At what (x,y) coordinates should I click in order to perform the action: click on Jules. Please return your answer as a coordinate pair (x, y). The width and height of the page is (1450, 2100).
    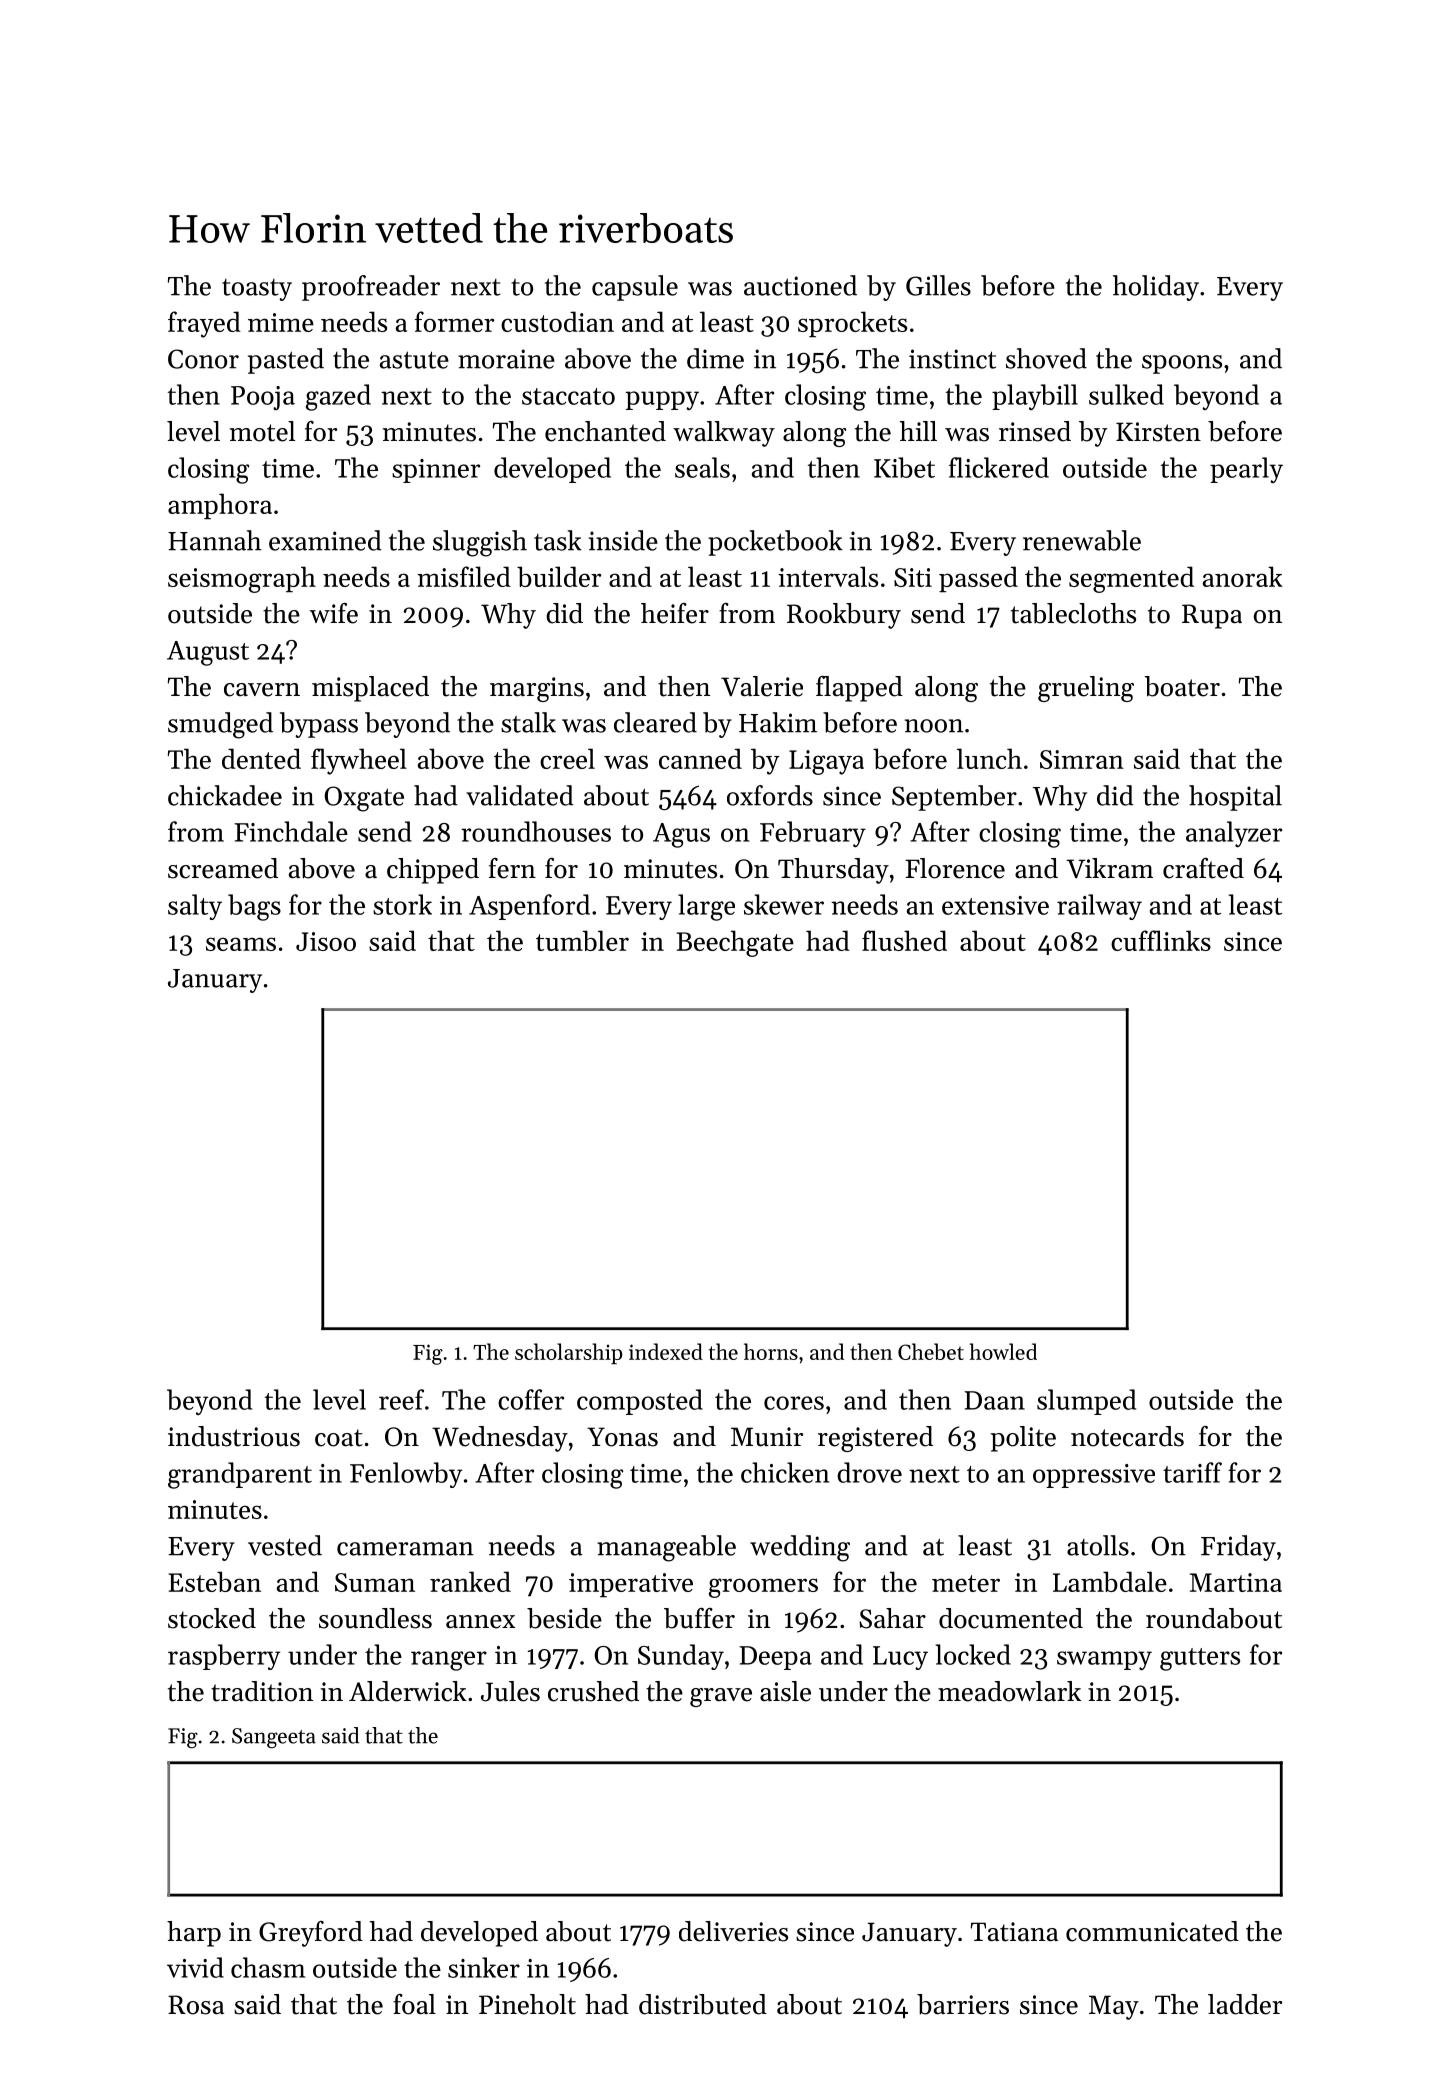
    Looking at the image, I should click on (510, 1691).
